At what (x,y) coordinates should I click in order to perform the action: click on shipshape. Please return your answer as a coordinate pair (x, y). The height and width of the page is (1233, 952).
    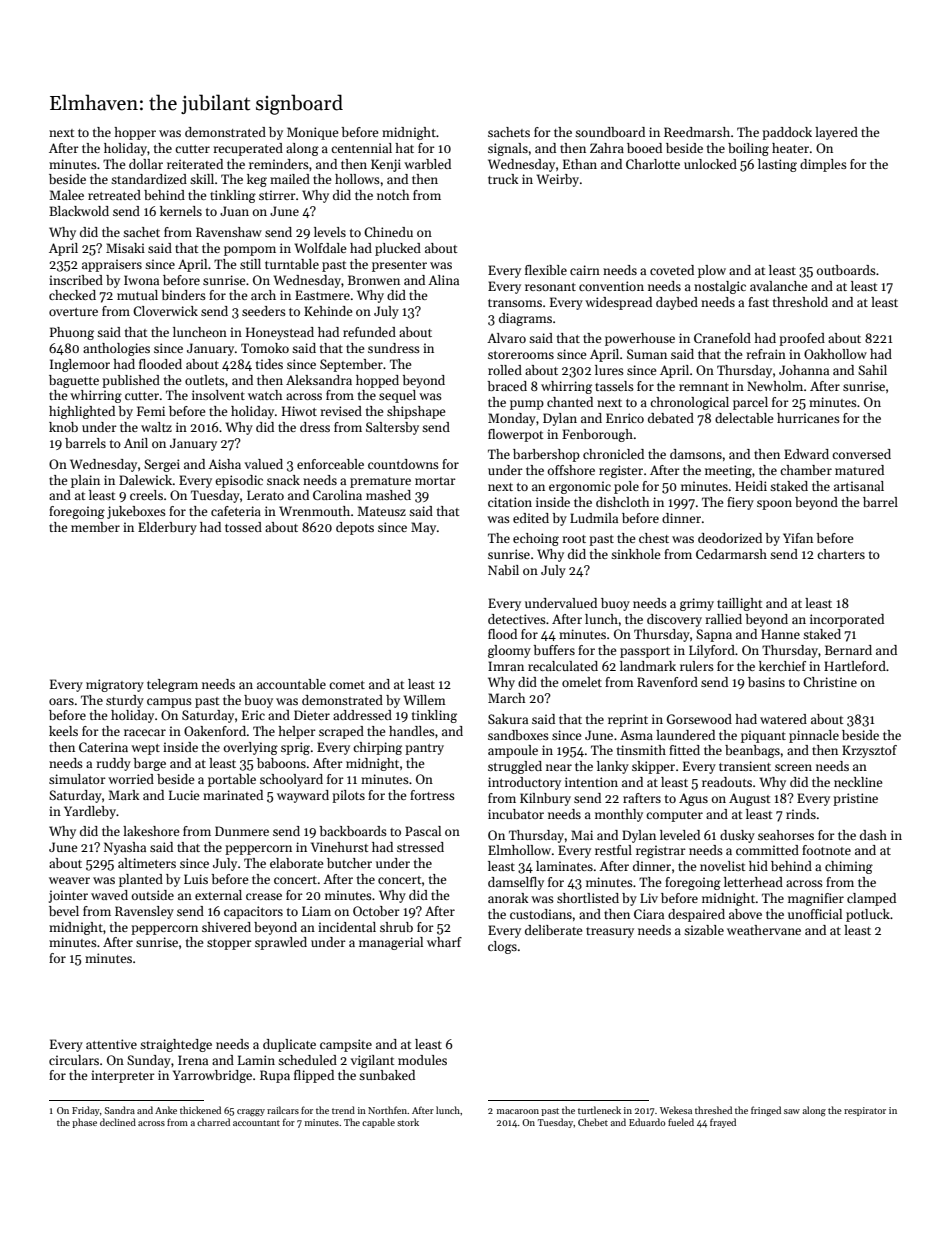
    Looking at the image, I should click on (416, 412).
